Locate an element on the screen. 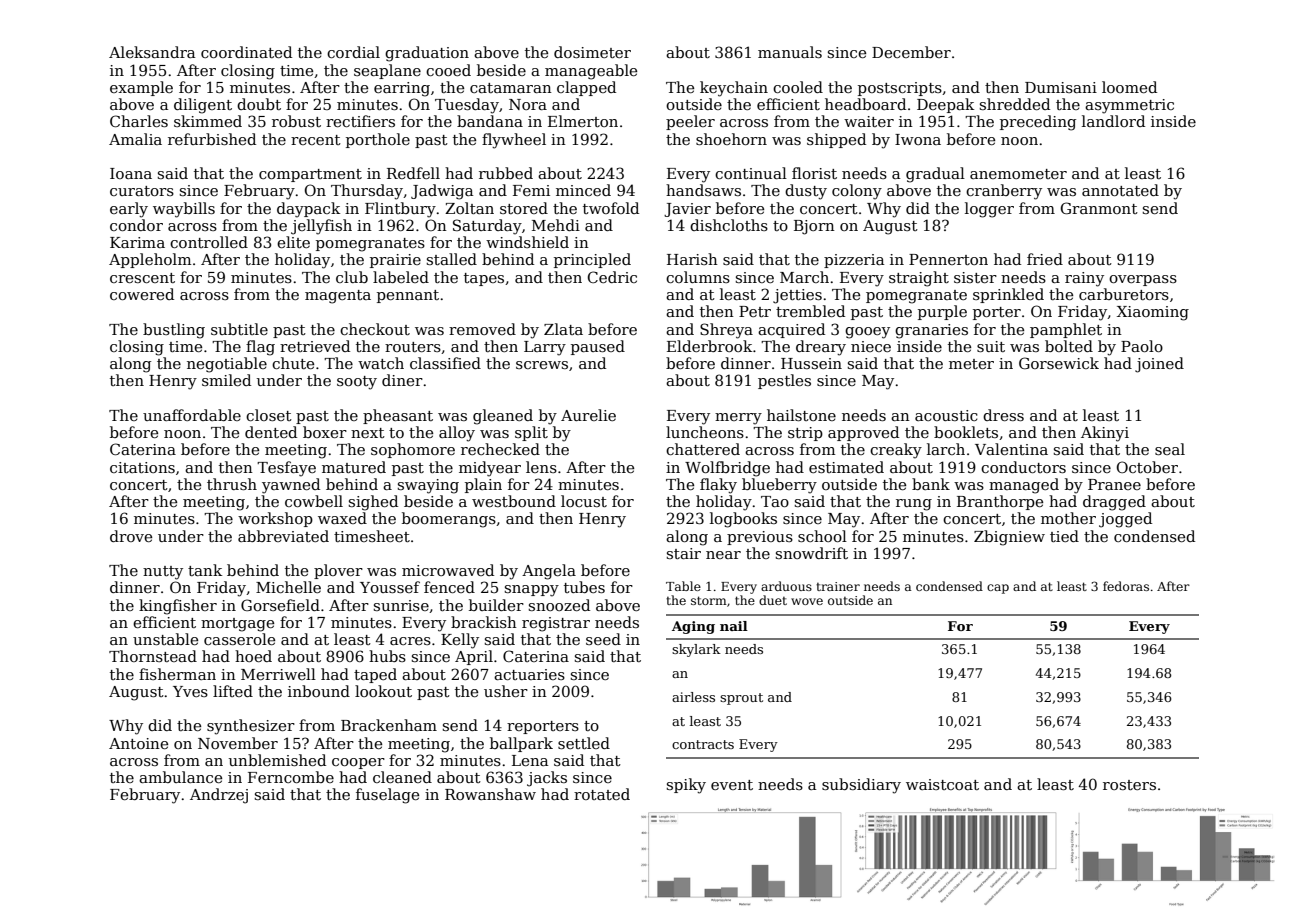 Image resolution: width=1308 pixels, height=924 pixels. acoustic is located at coordinates (946, 415).
